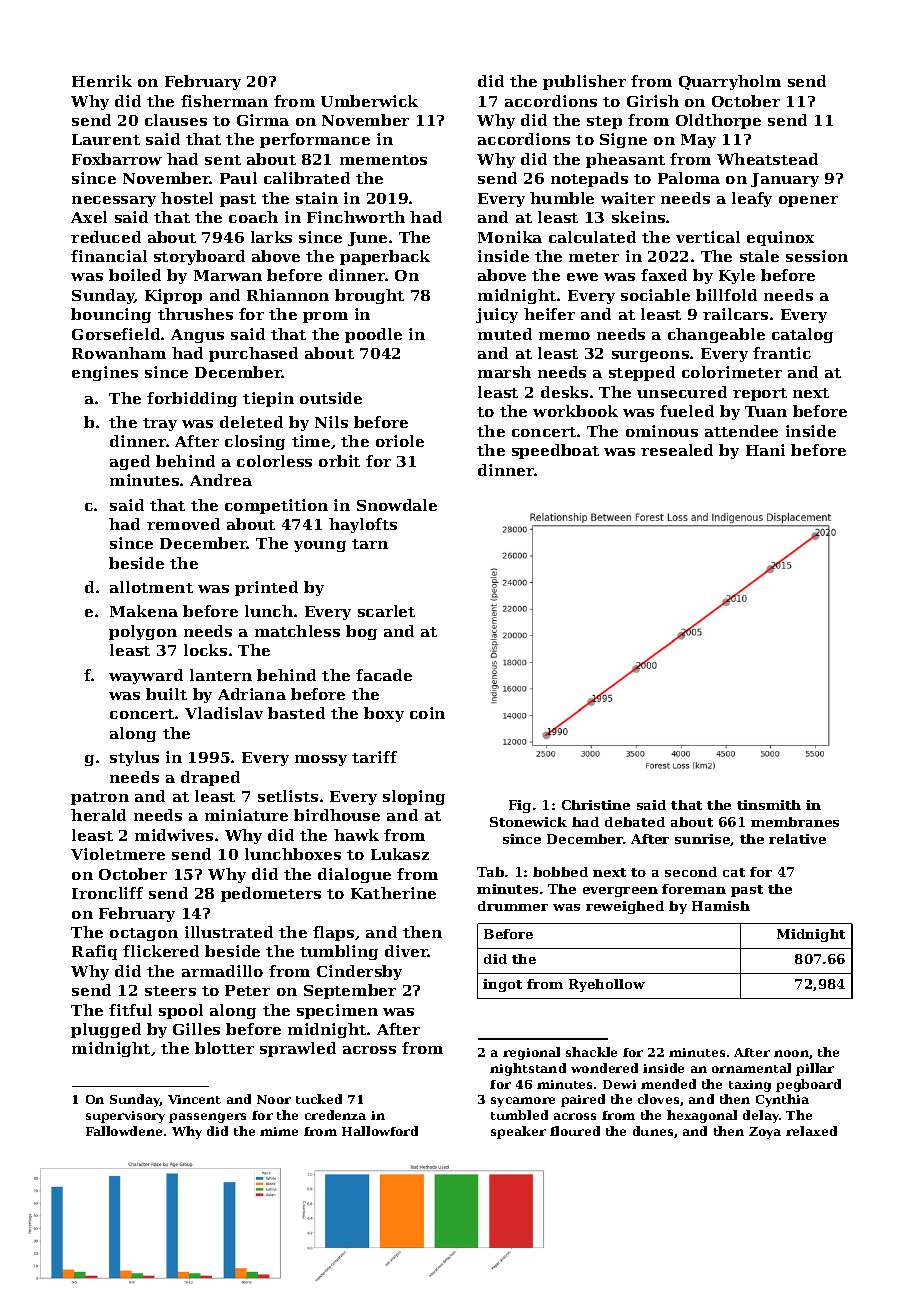 The image size is (924, 1311). What do you see at coordinates (584, 82) in the document?
I see `publisher` at bounding box center [584, 82].
